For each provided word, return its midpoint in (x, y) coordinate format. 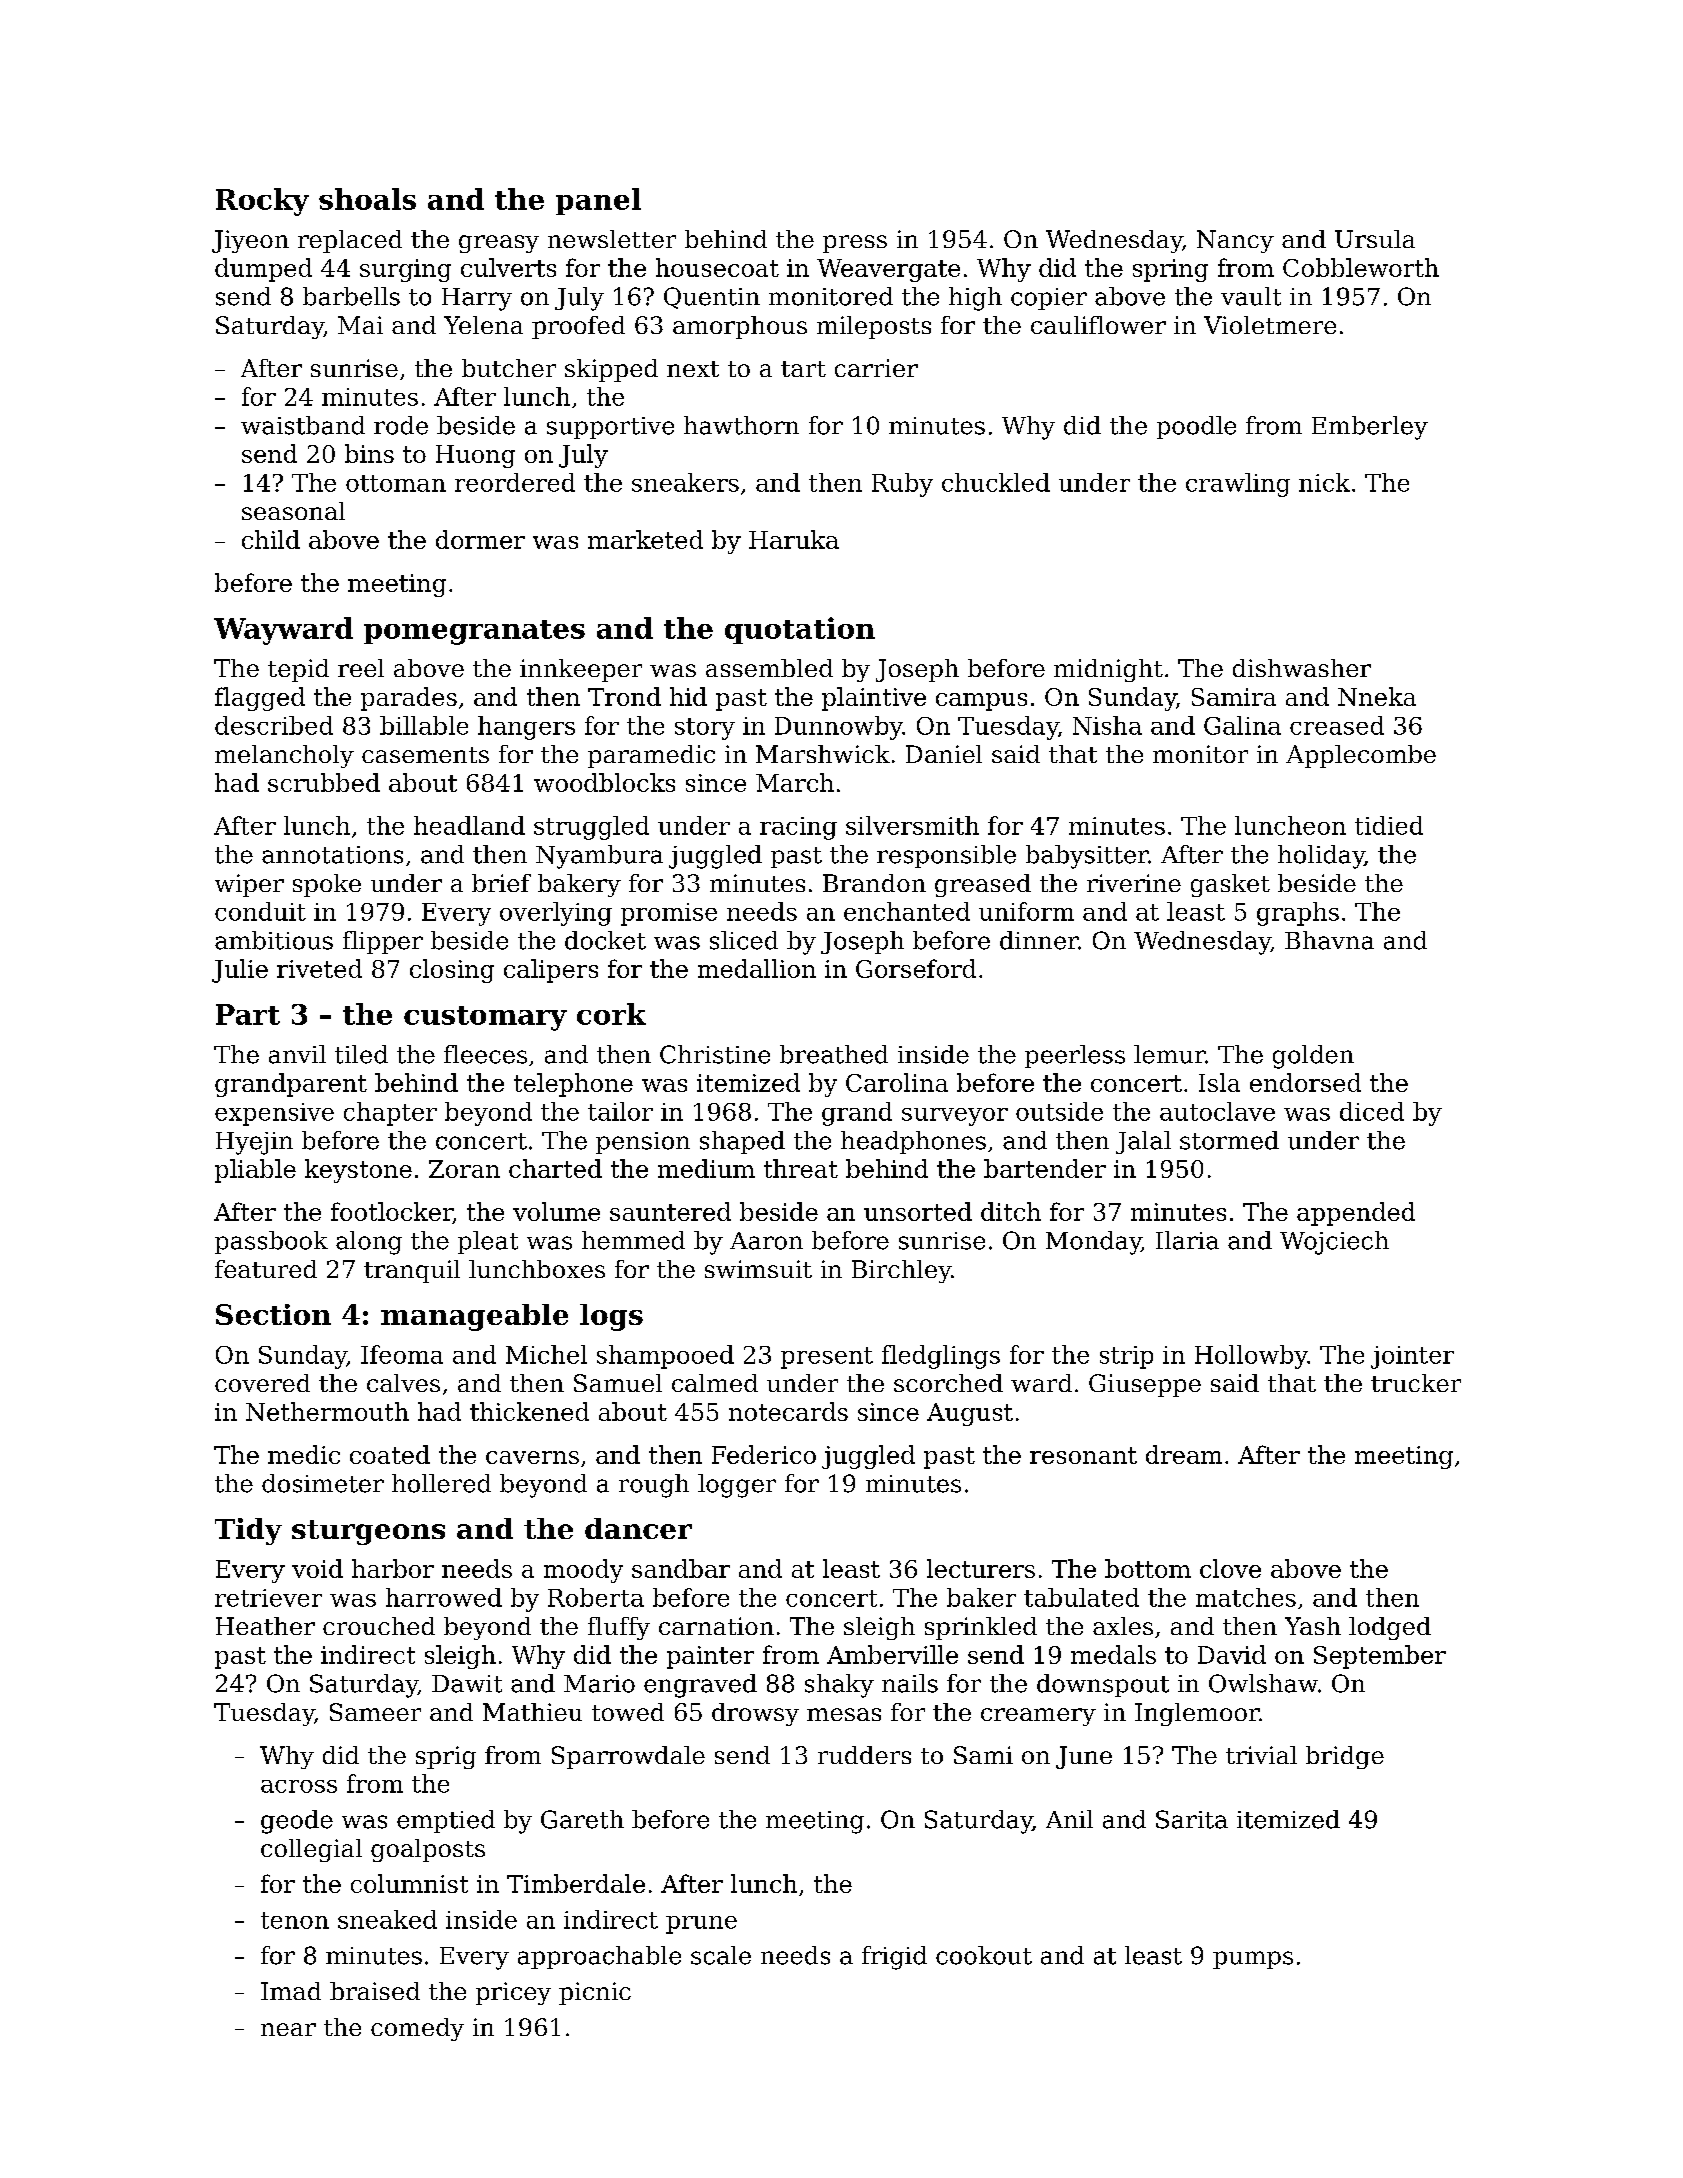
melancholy (284, 756)
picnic (595, 1993)
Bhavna (1329, 940)
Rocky (262, 202)
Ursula (1375, 239)
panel (598, 201)
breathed (834, 1054)
